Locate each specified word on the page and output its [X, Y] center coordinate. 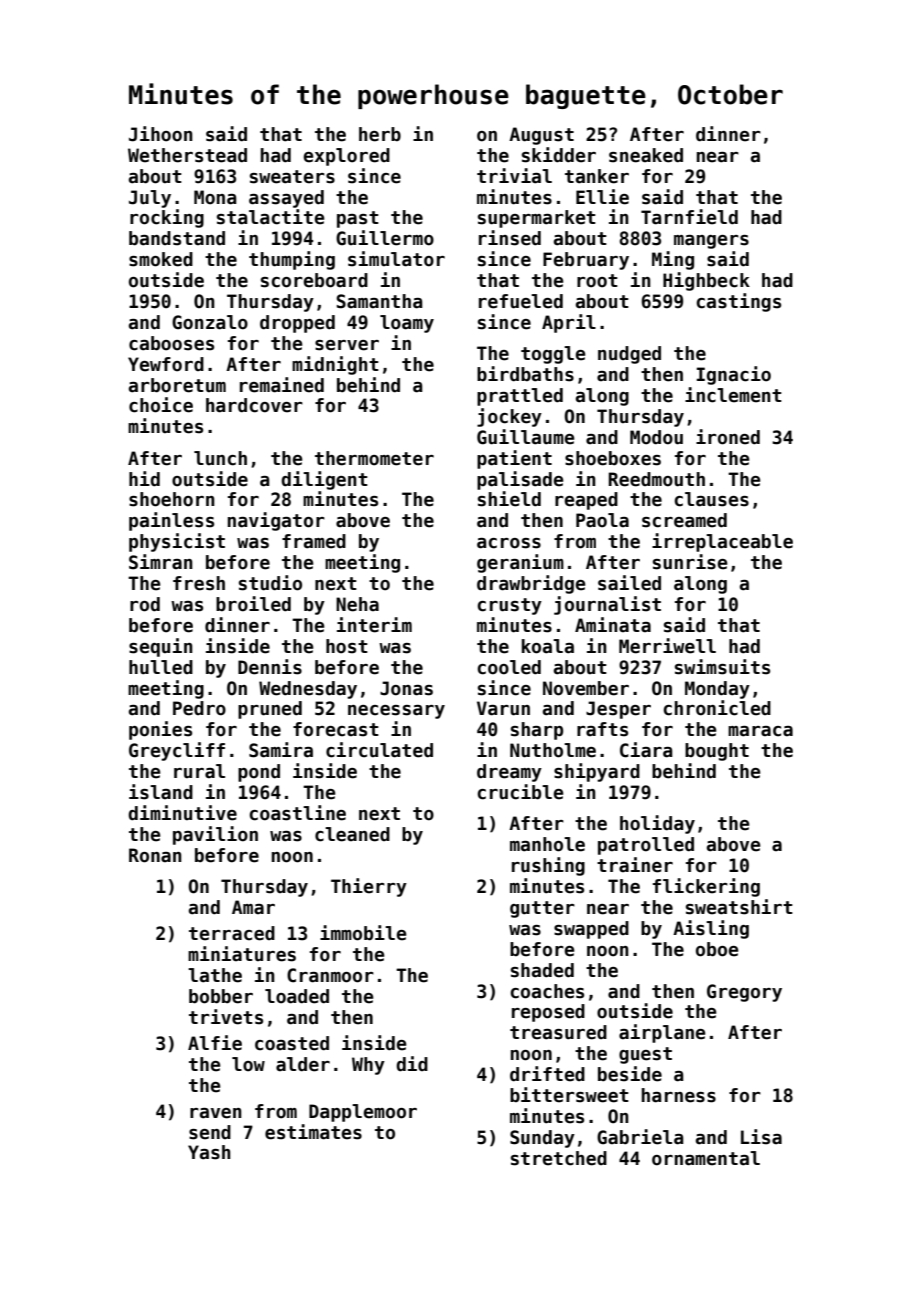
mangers [711, 242]
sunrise [690, 562]
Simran [161, 562]
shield [509, 499]
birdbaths [525, 374]
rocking [167, 218]
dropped [297, 324]
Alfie [215, 1043]
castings [738, 302]
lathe [215, 975]
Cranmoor [330, 975]
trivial [514, 176]
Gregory [744, 993]
